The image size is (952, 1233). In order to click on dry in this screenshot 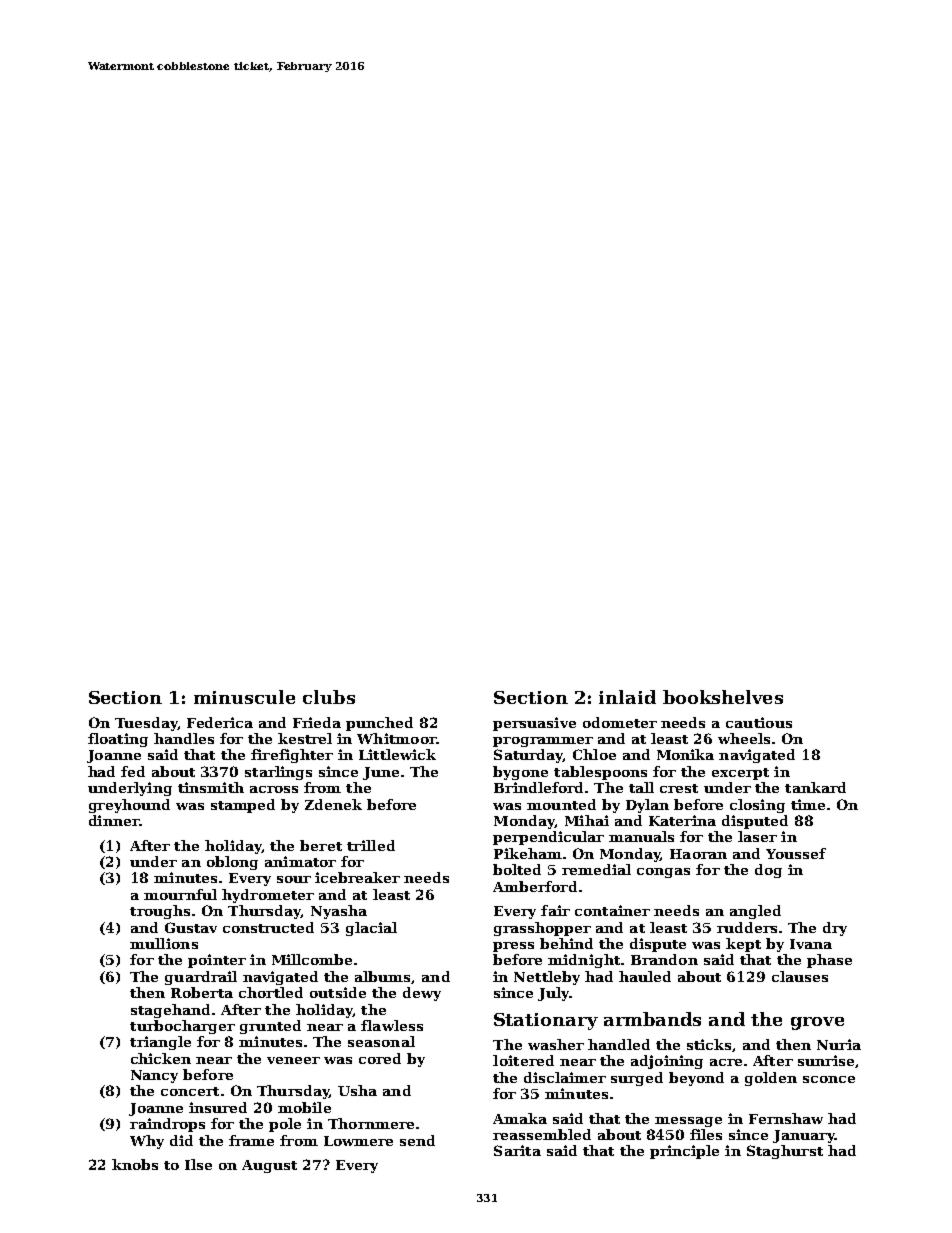, I will do `click(835, 929)`.
